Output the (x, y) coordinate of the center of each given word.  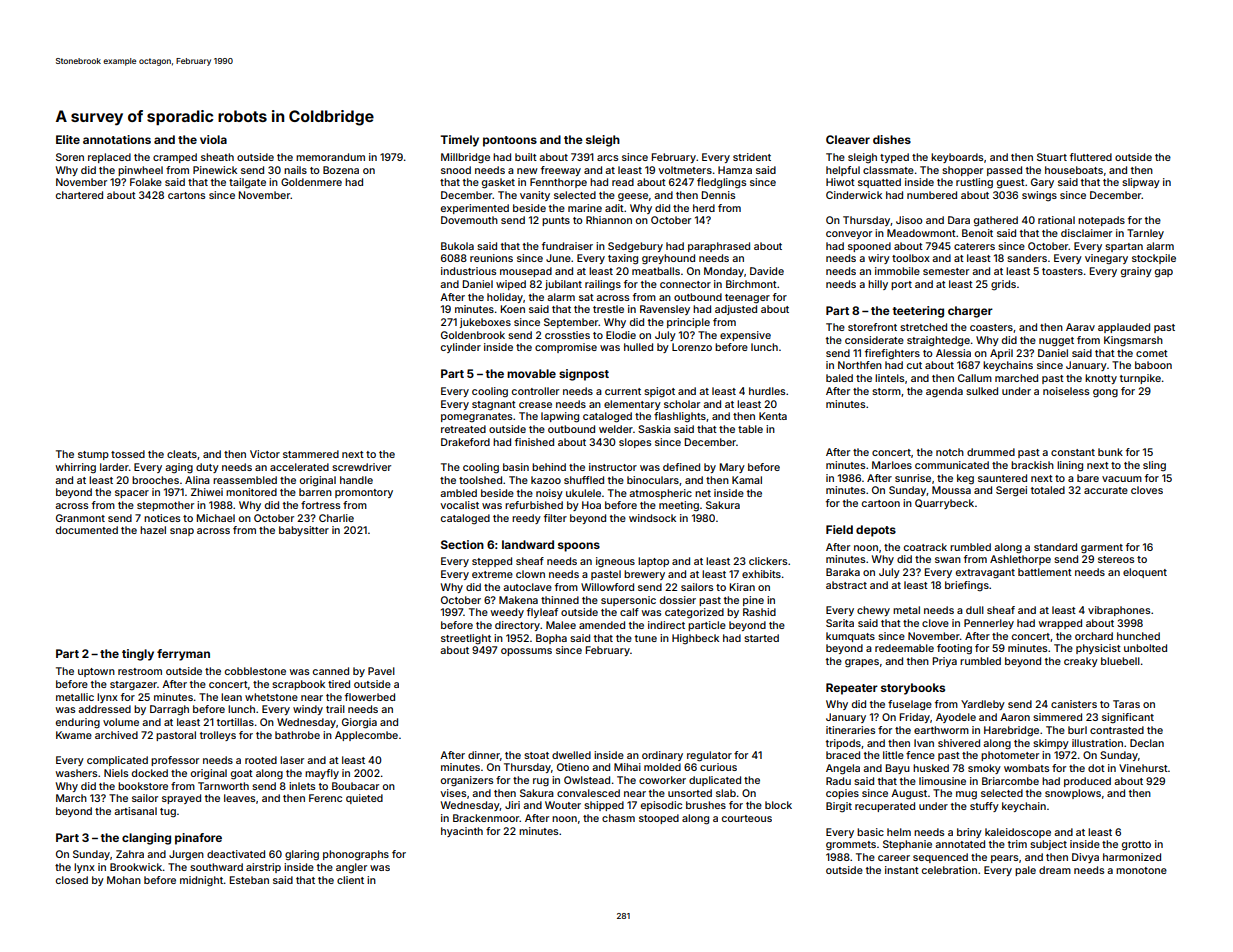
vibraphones (1119, 611)
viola (213, 139)
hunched (1138, 636)
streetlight (466, 639)
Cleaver (848, 139)
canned (331, 671)
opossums (526, 652)
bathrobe (297, 735)
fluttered (1091, 157)
